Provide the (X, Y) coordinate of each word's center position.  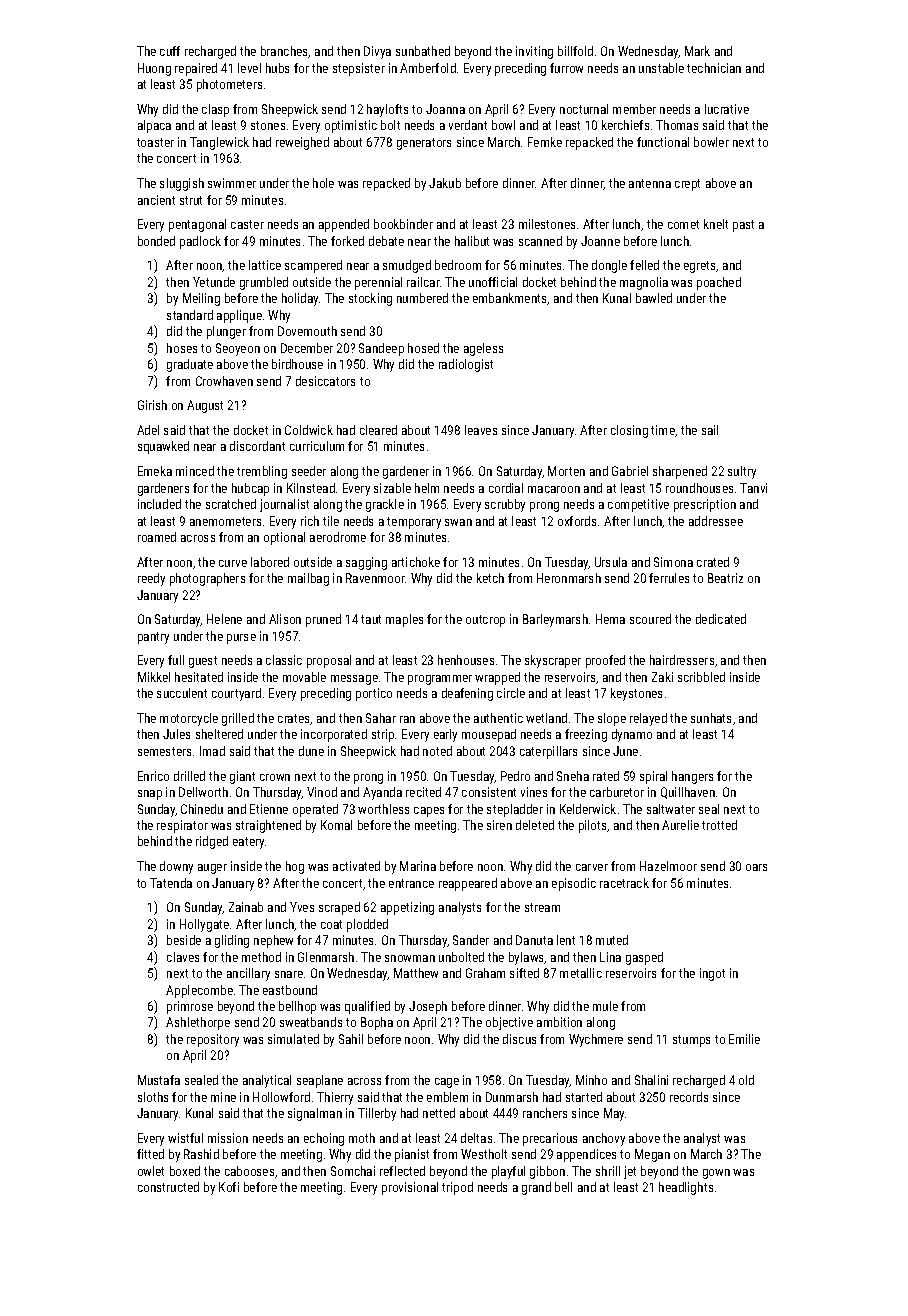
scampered (313, 266)
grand (536, 1188)
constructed (168, 1187)
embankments (509, 298)
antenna (650, 183)
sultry (742, 472)
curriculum (317, 446)
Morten (566, 471)
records (689, 1097)
